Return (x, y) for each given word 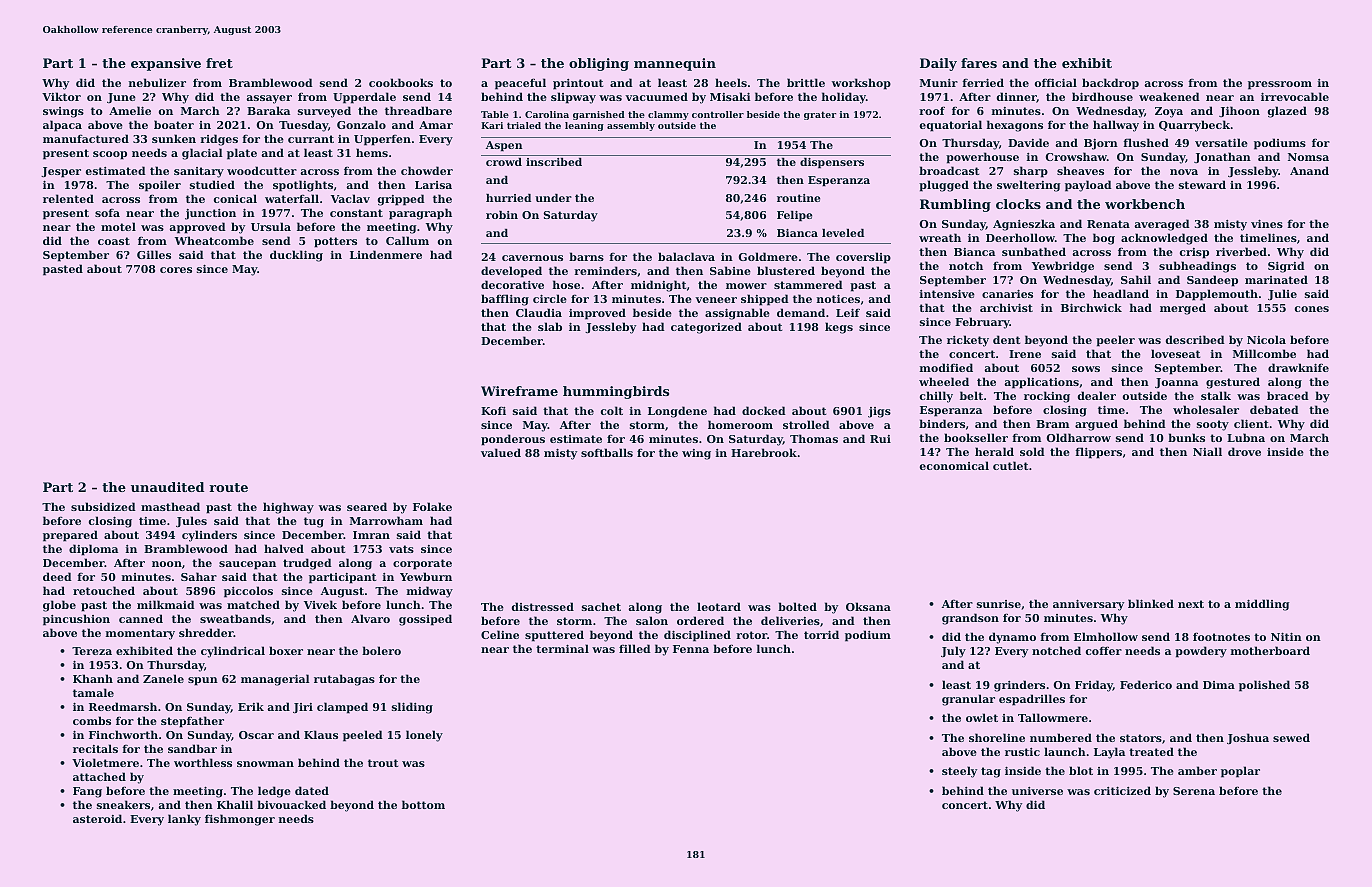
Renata (1108, 224)
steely (959, 772)
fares (979, 63)
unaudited (167, 487)
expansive (166, 64)
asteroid (97, 818)
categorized (706, 328)
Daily (938, 64)
